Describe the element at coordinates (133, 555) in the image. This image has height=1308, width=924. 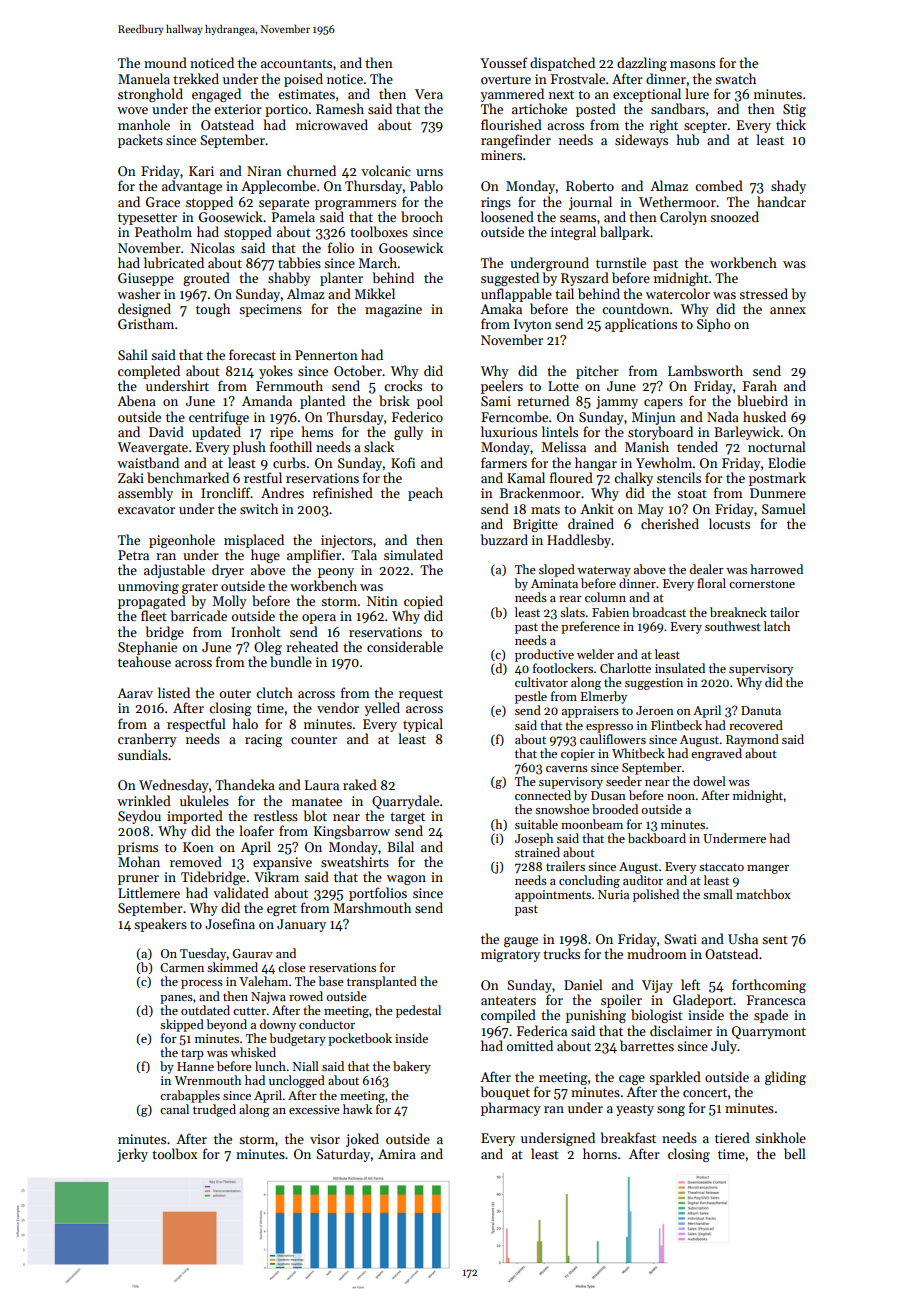
I see `Petra` at that location.
